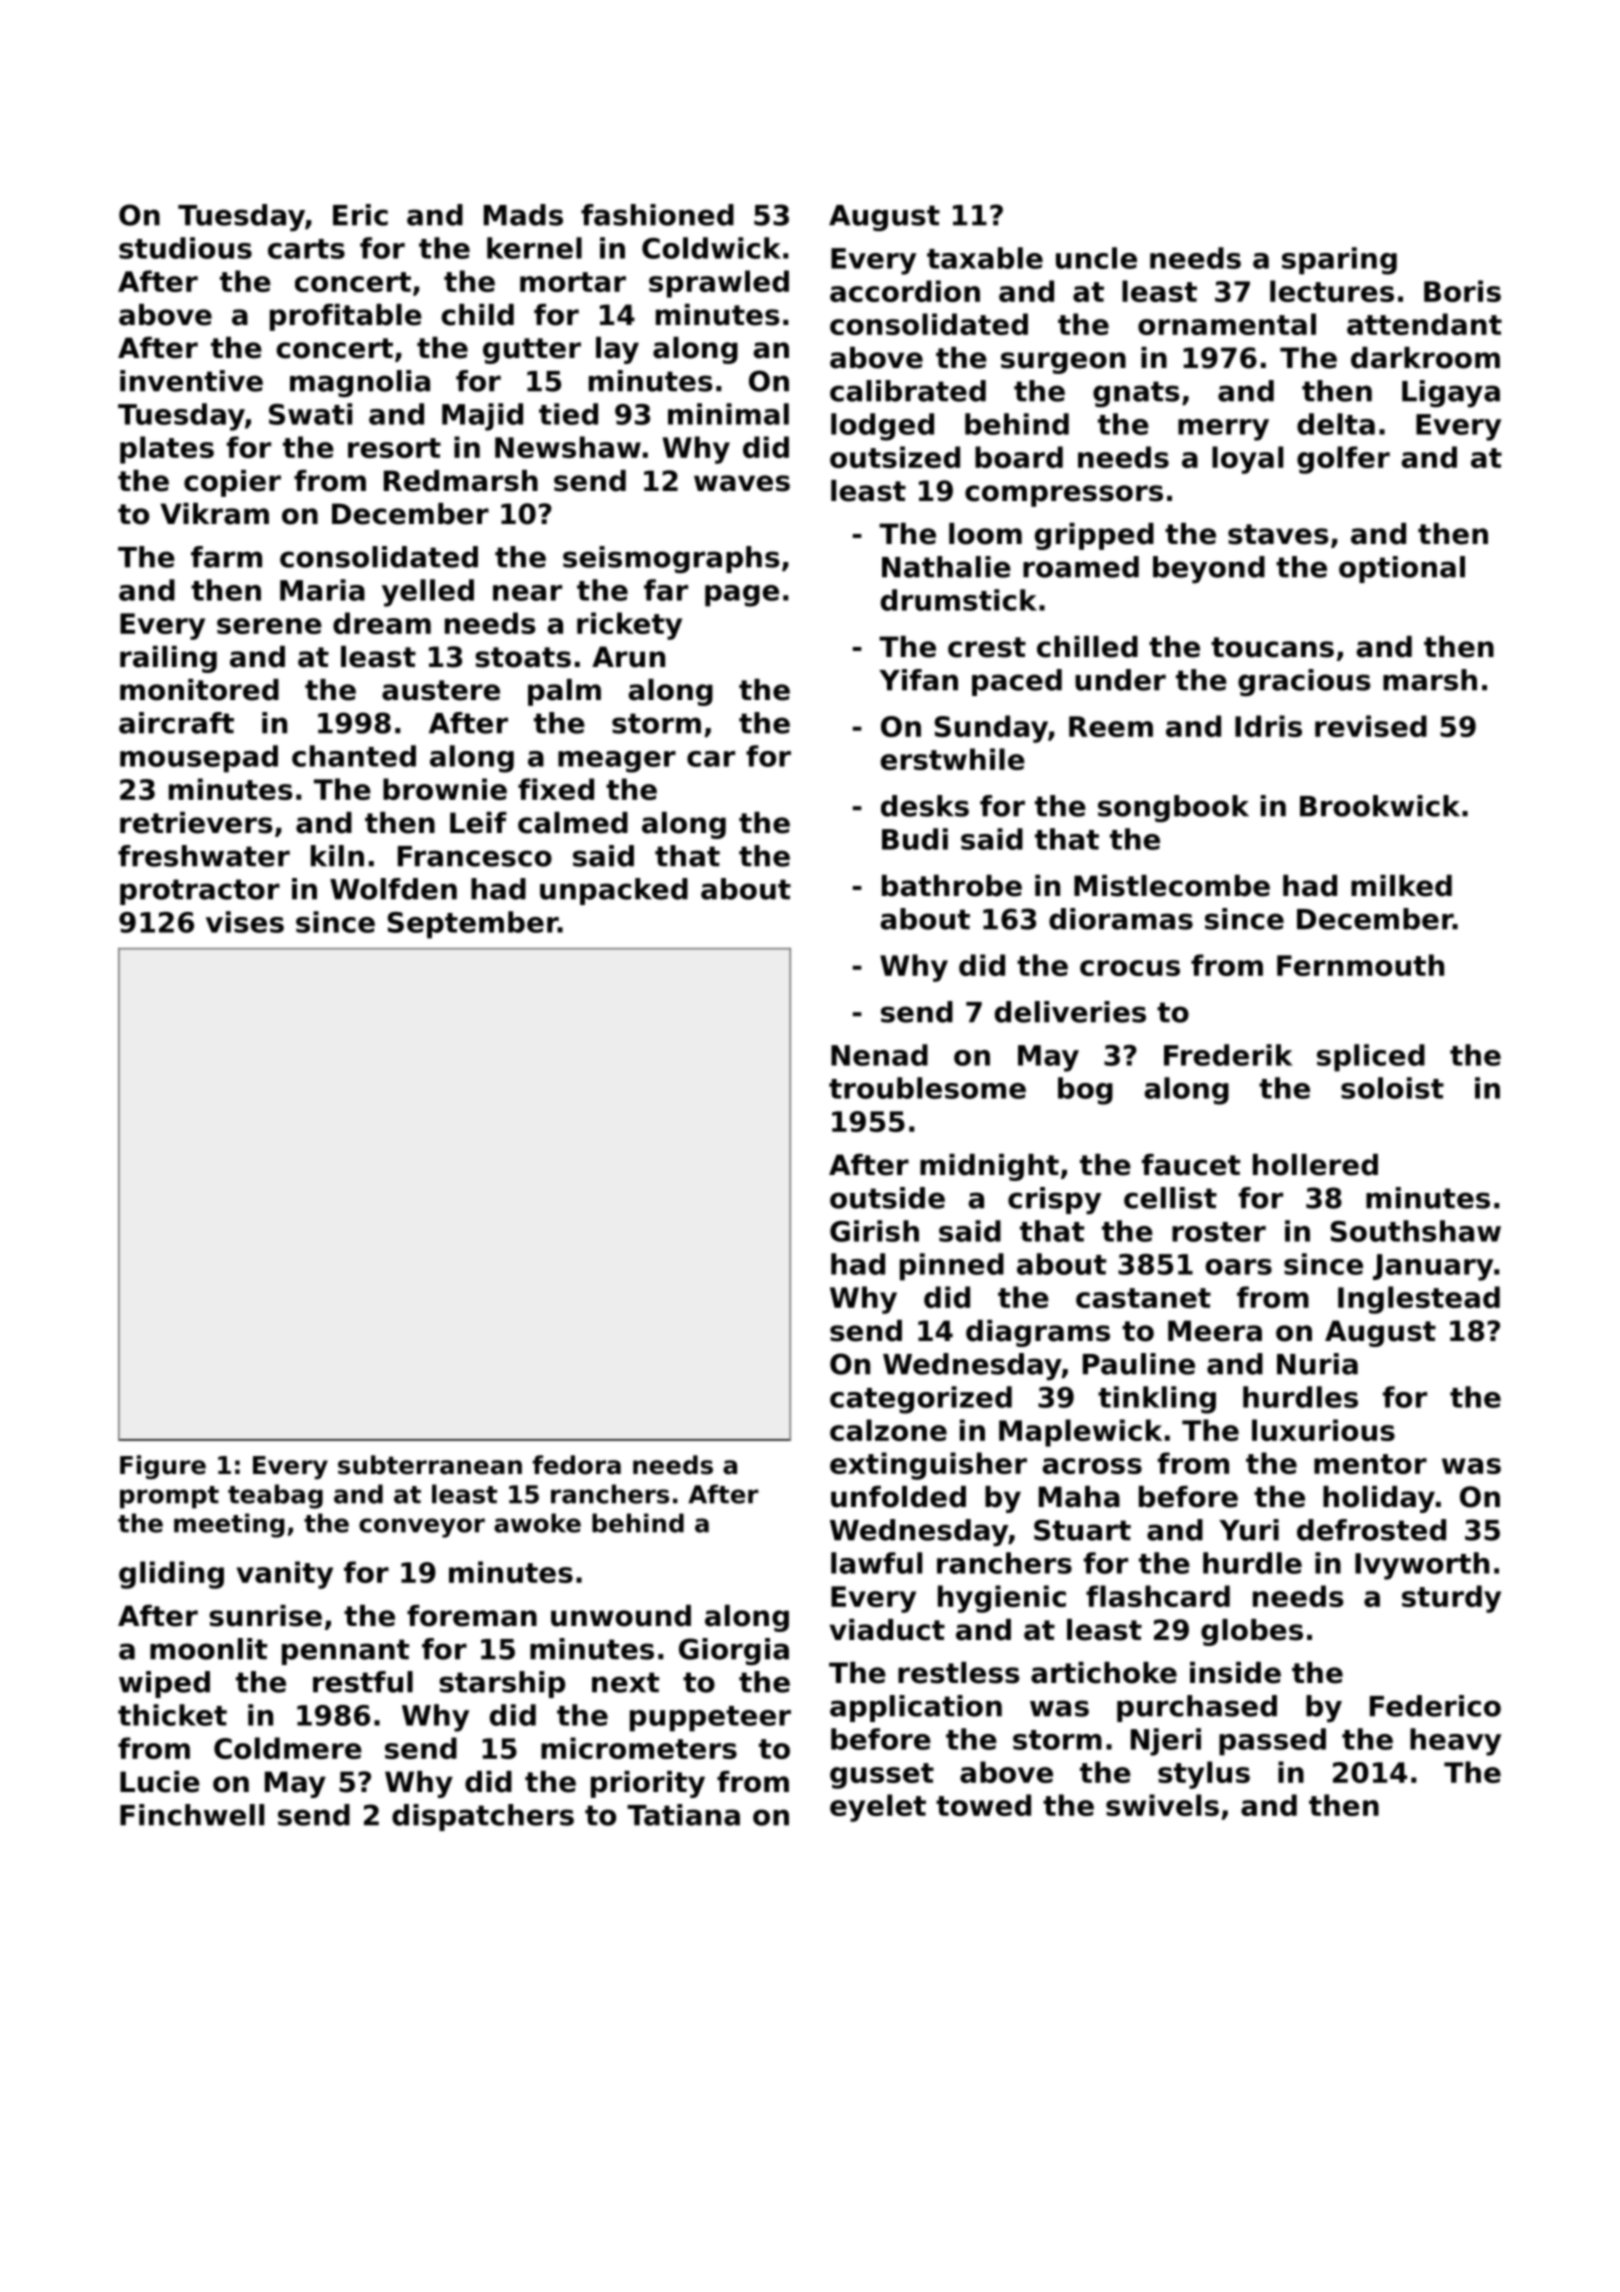 The width and height of the screenshot is (1620, 2292). I want to click on sparing, so click(1339, 261).
